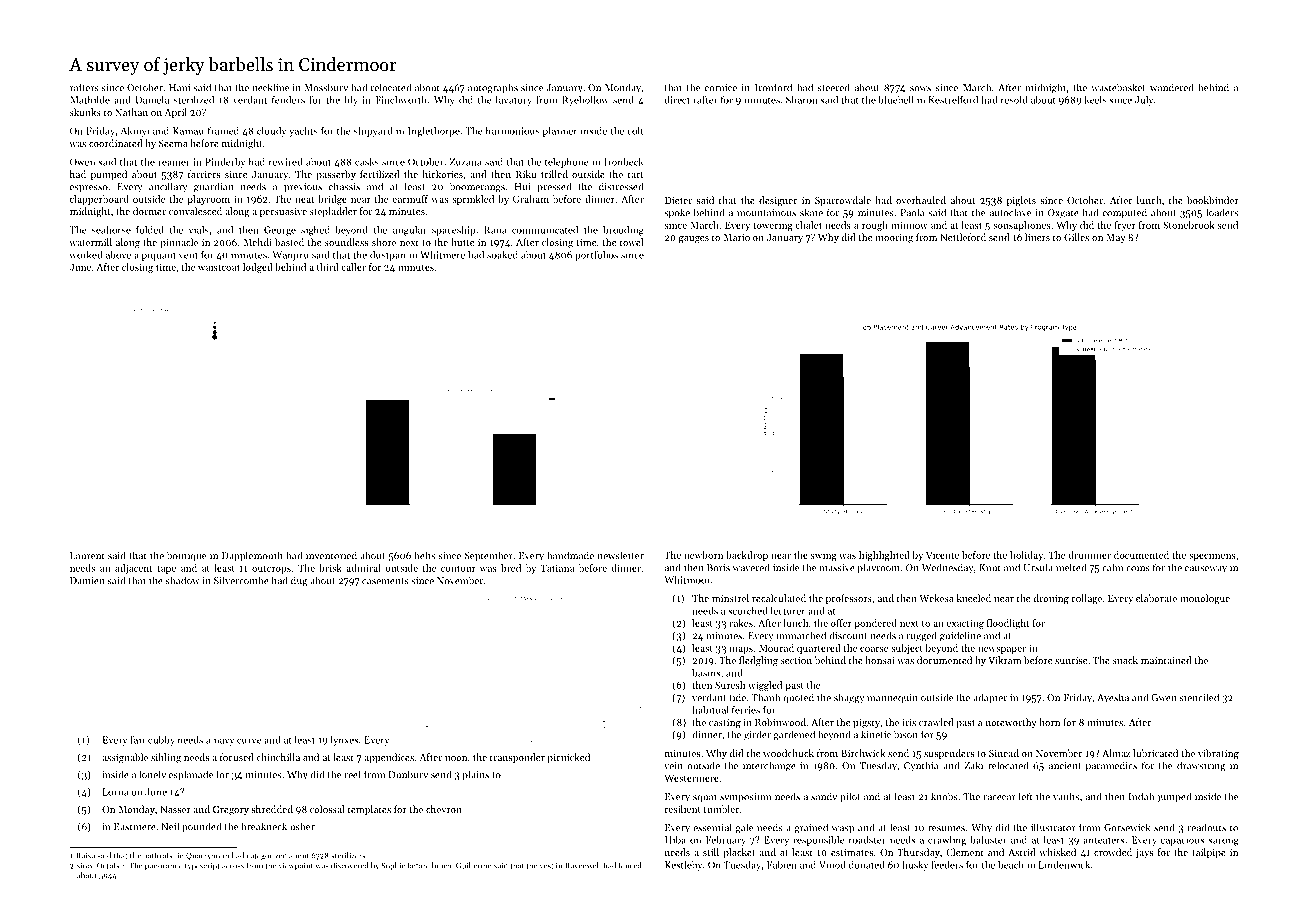  What do you see at coordinates (706, 673) in the screenshot?
I see `basins` at bounding box center [706, 673].
